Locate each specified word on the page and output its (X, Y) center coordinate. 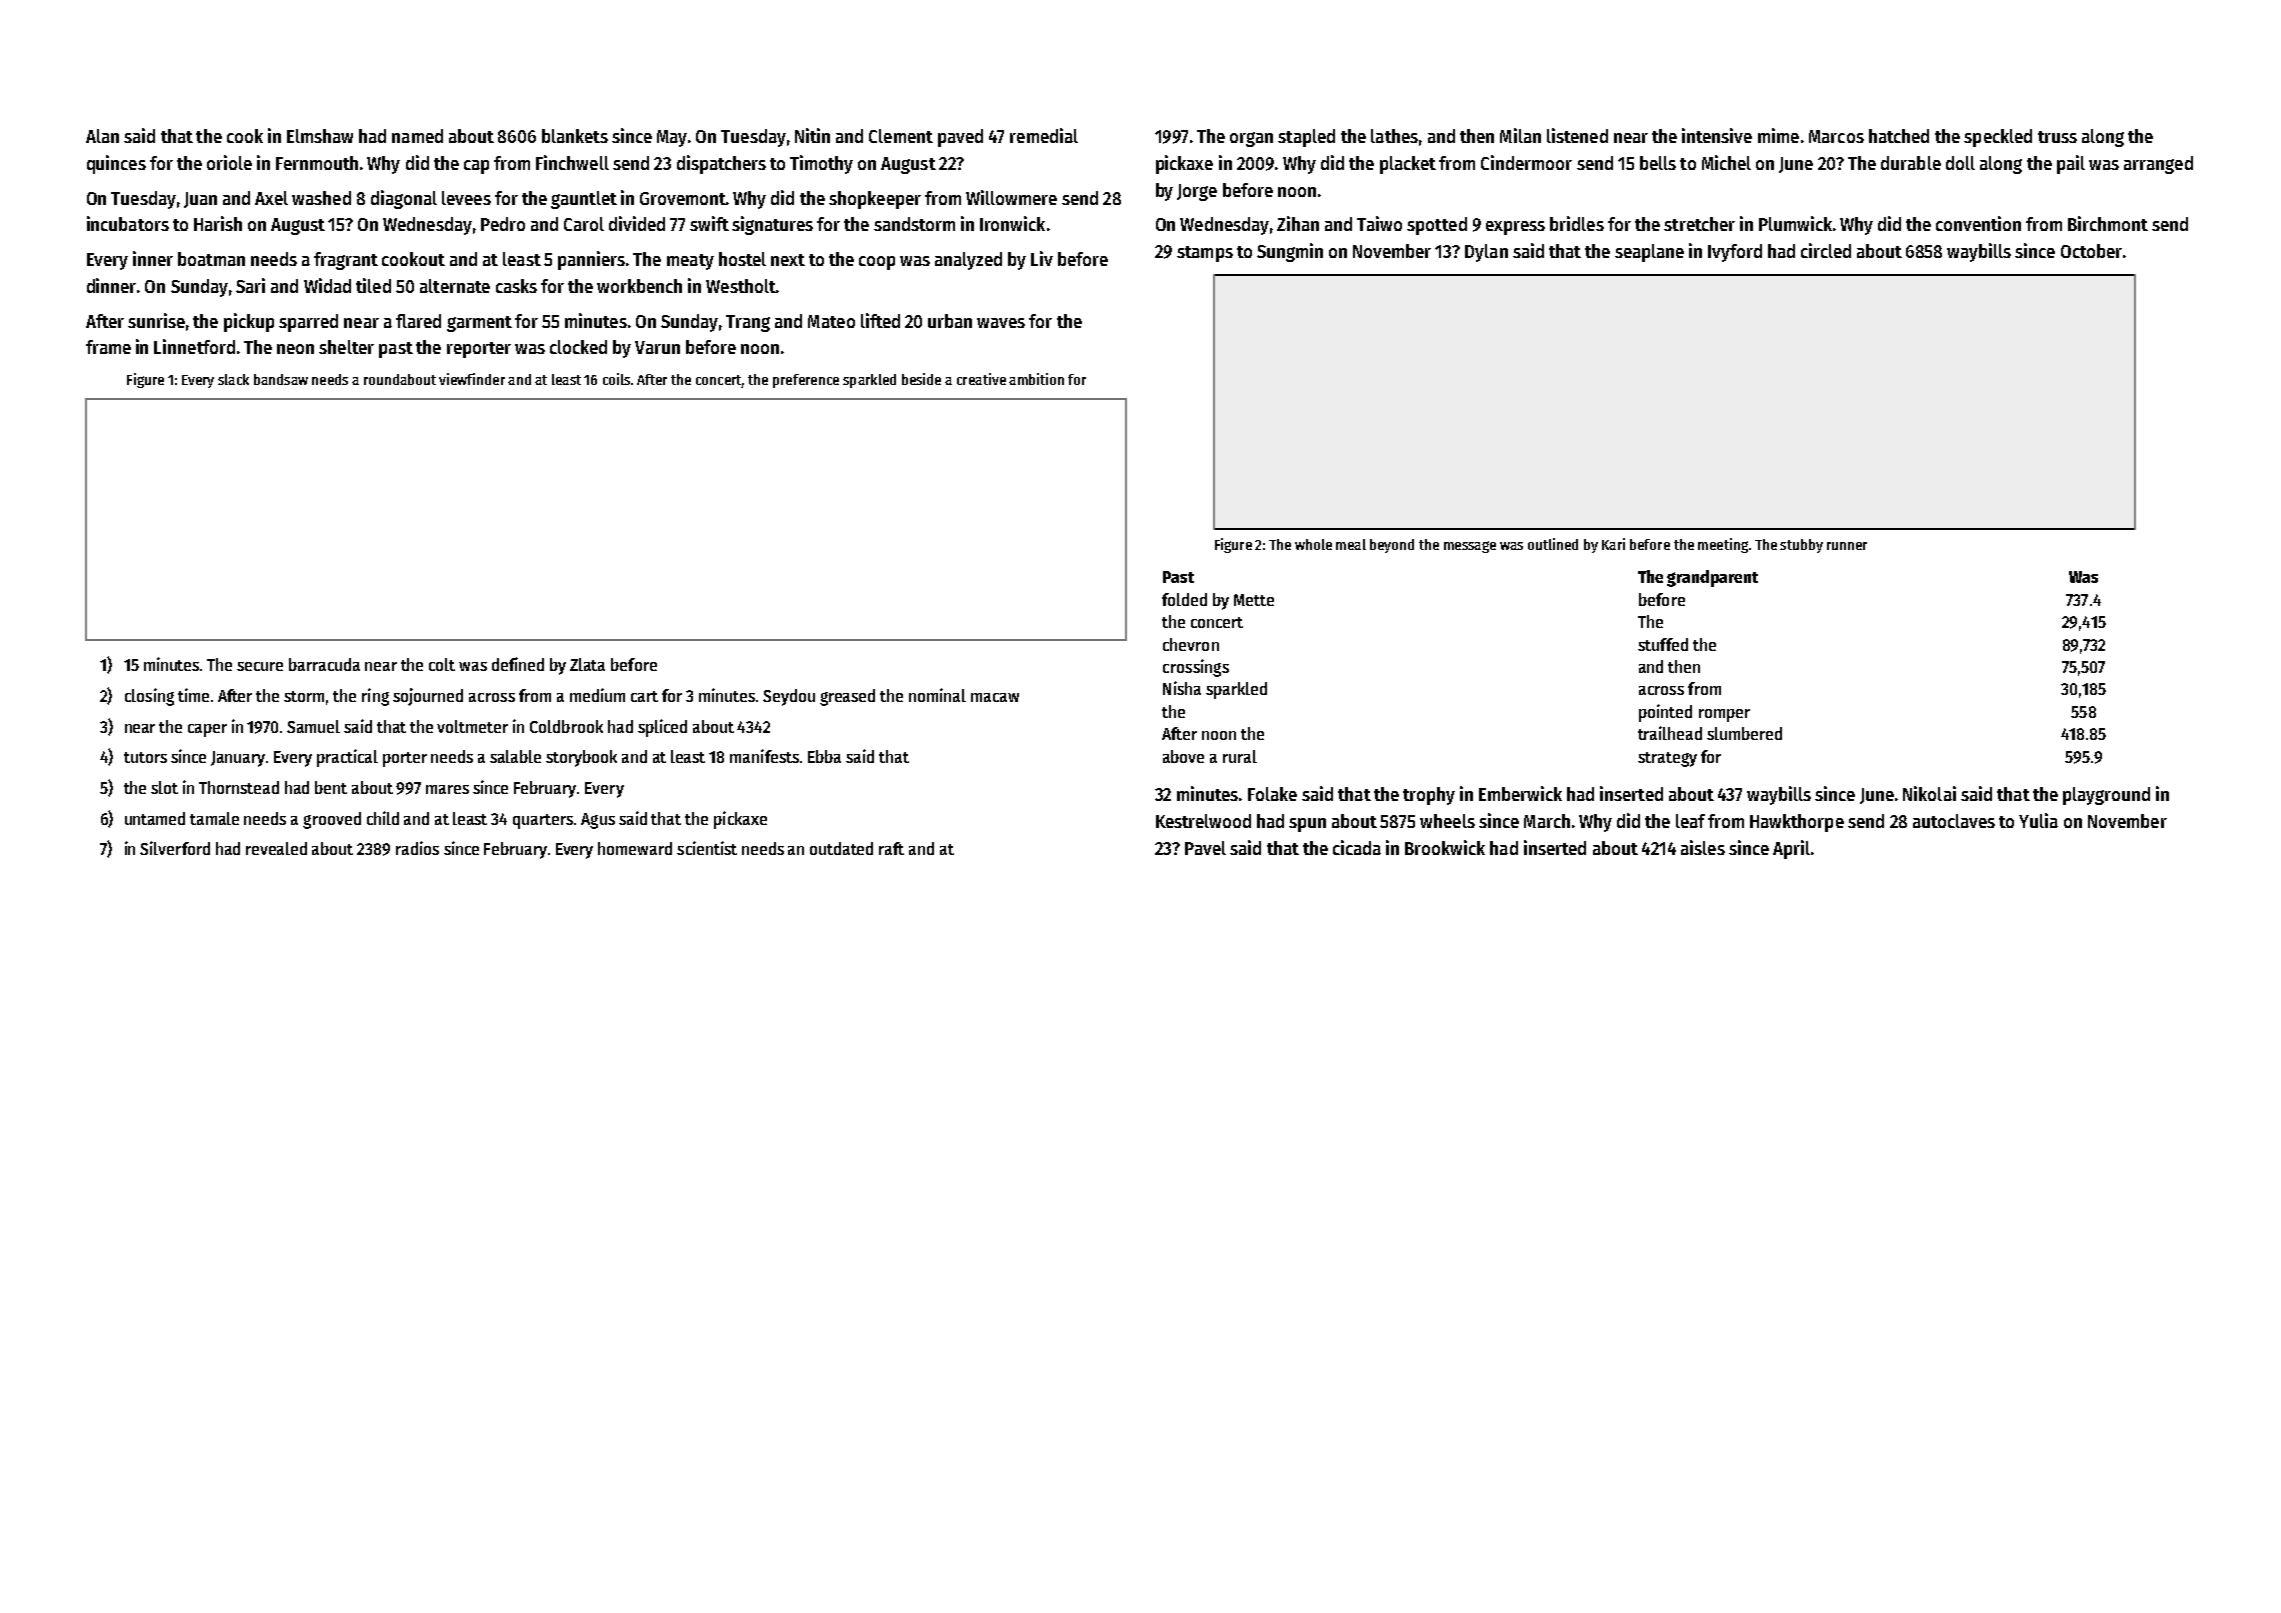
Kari (1613, 544)
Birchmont (2108, 223)
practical (347, 758)
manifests (764, 756)
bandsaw (281, 379)
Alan (102, 136)
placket (1408, 165)
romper (1724, 715)
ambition (1036, 379)
